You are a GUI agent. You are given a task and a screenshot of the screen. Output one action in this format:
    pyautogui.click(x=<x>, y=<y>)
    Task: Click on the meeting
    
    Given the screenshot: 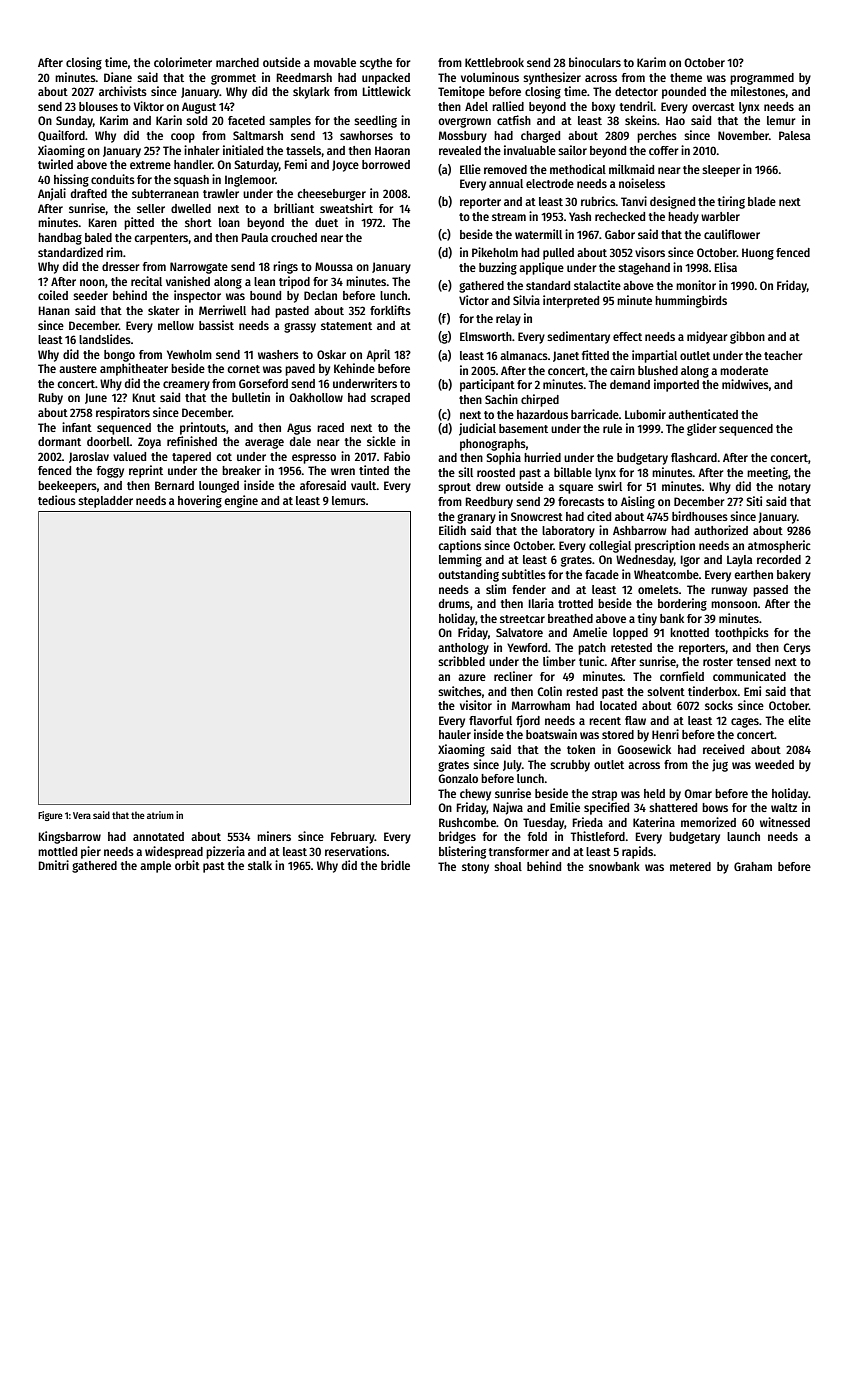 What is the action you would take?
    pyautogui.click(x=767, y=473)
